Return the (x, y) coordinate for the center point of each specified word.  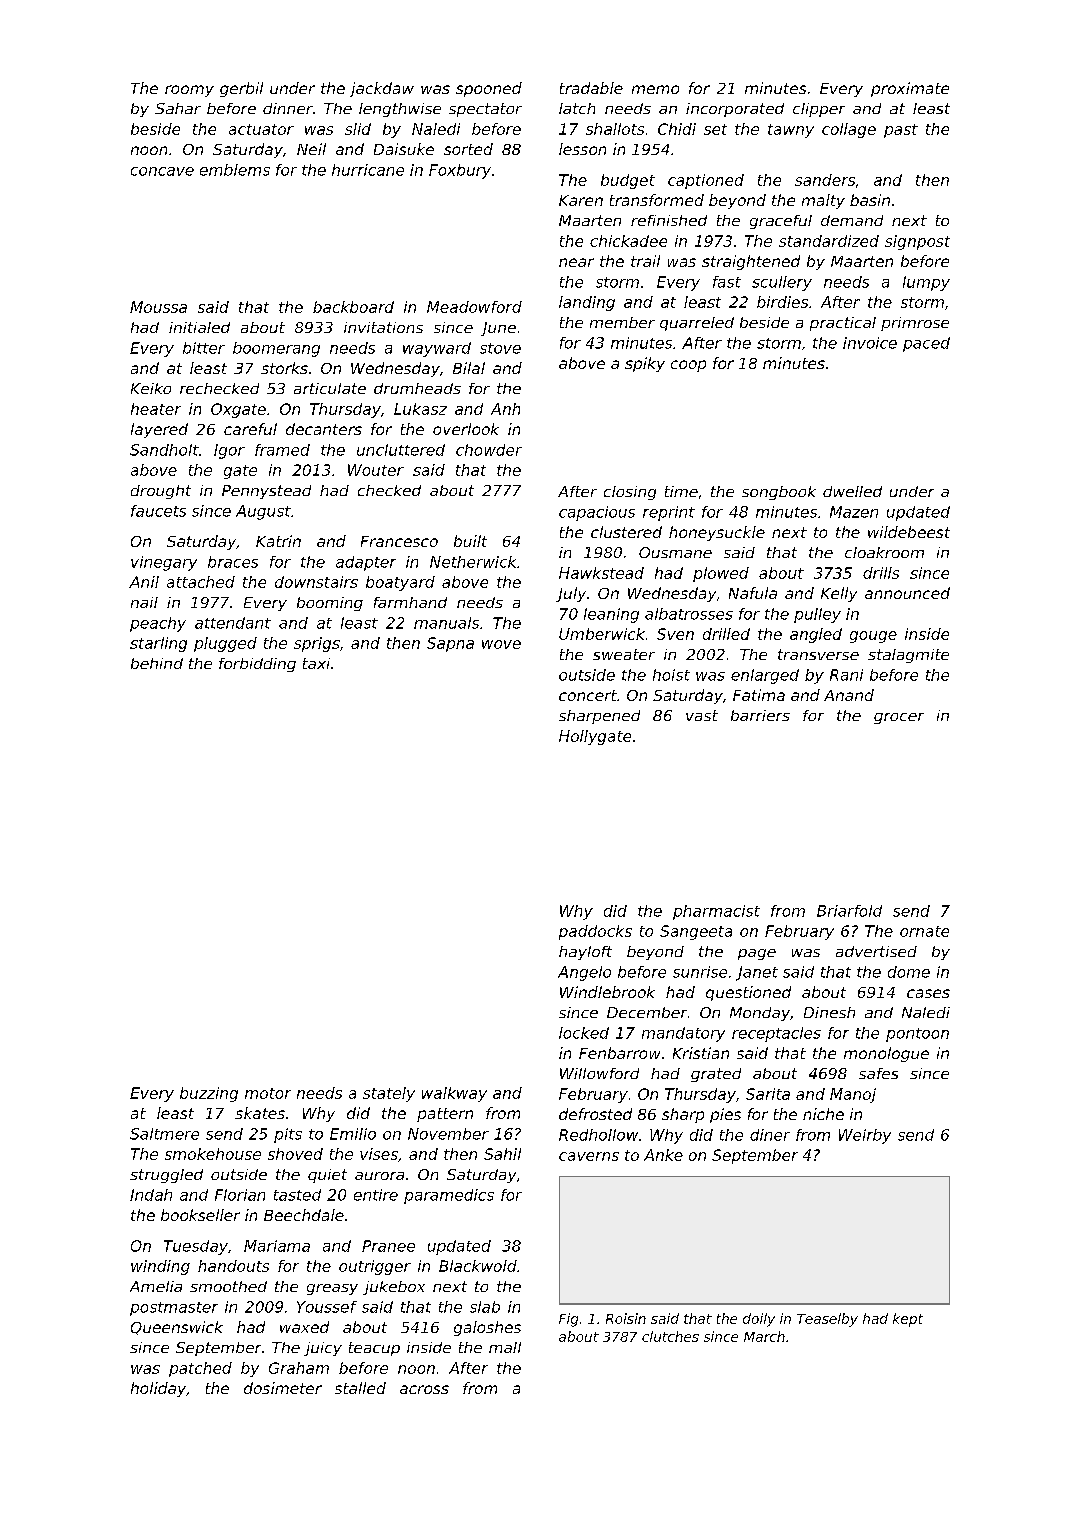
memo (655, 89)
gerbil (241, 89)
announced (907, 593)
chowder (489, 450)
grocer (899, 718)
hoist (671, 675)
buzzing (209, 1094)
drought (161, 492)
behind (157, 663)
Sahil (502, 1154)
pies (725, 1115)
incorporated (735, 110)
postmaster (174, 1309)
